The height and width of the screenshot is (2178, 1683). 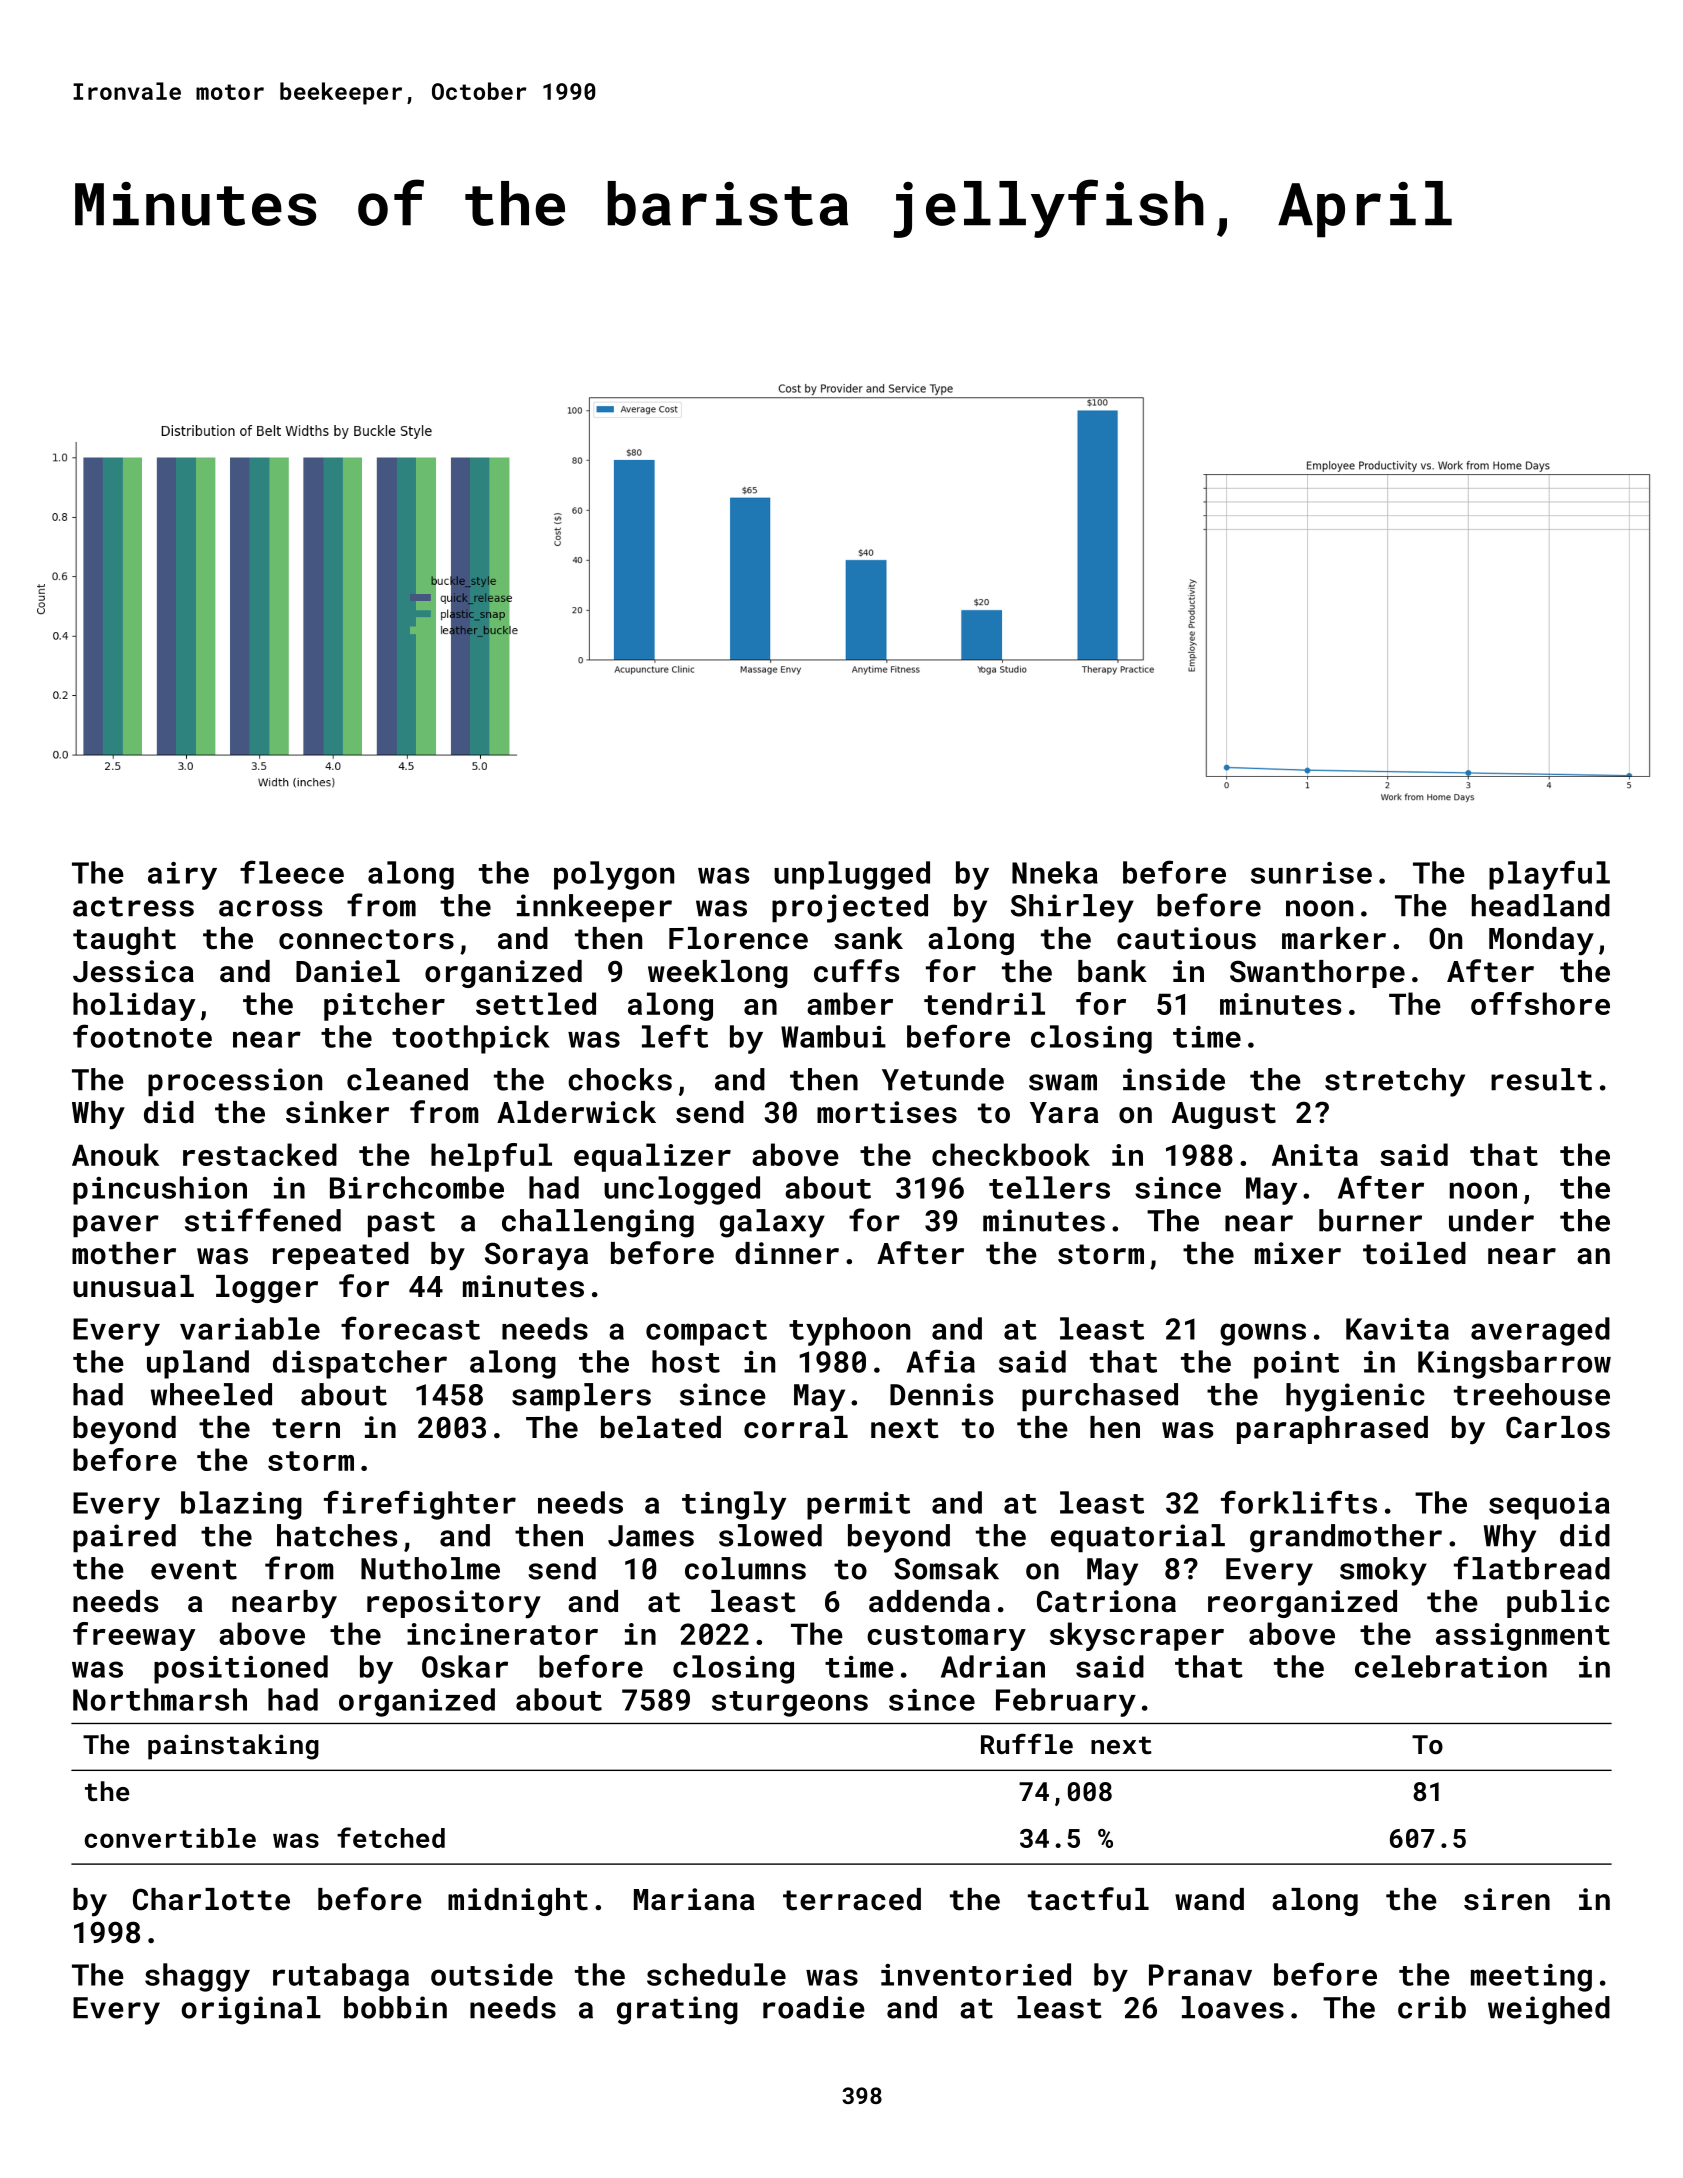 I want to click on offshore, so click(x=1540, y=1003).
